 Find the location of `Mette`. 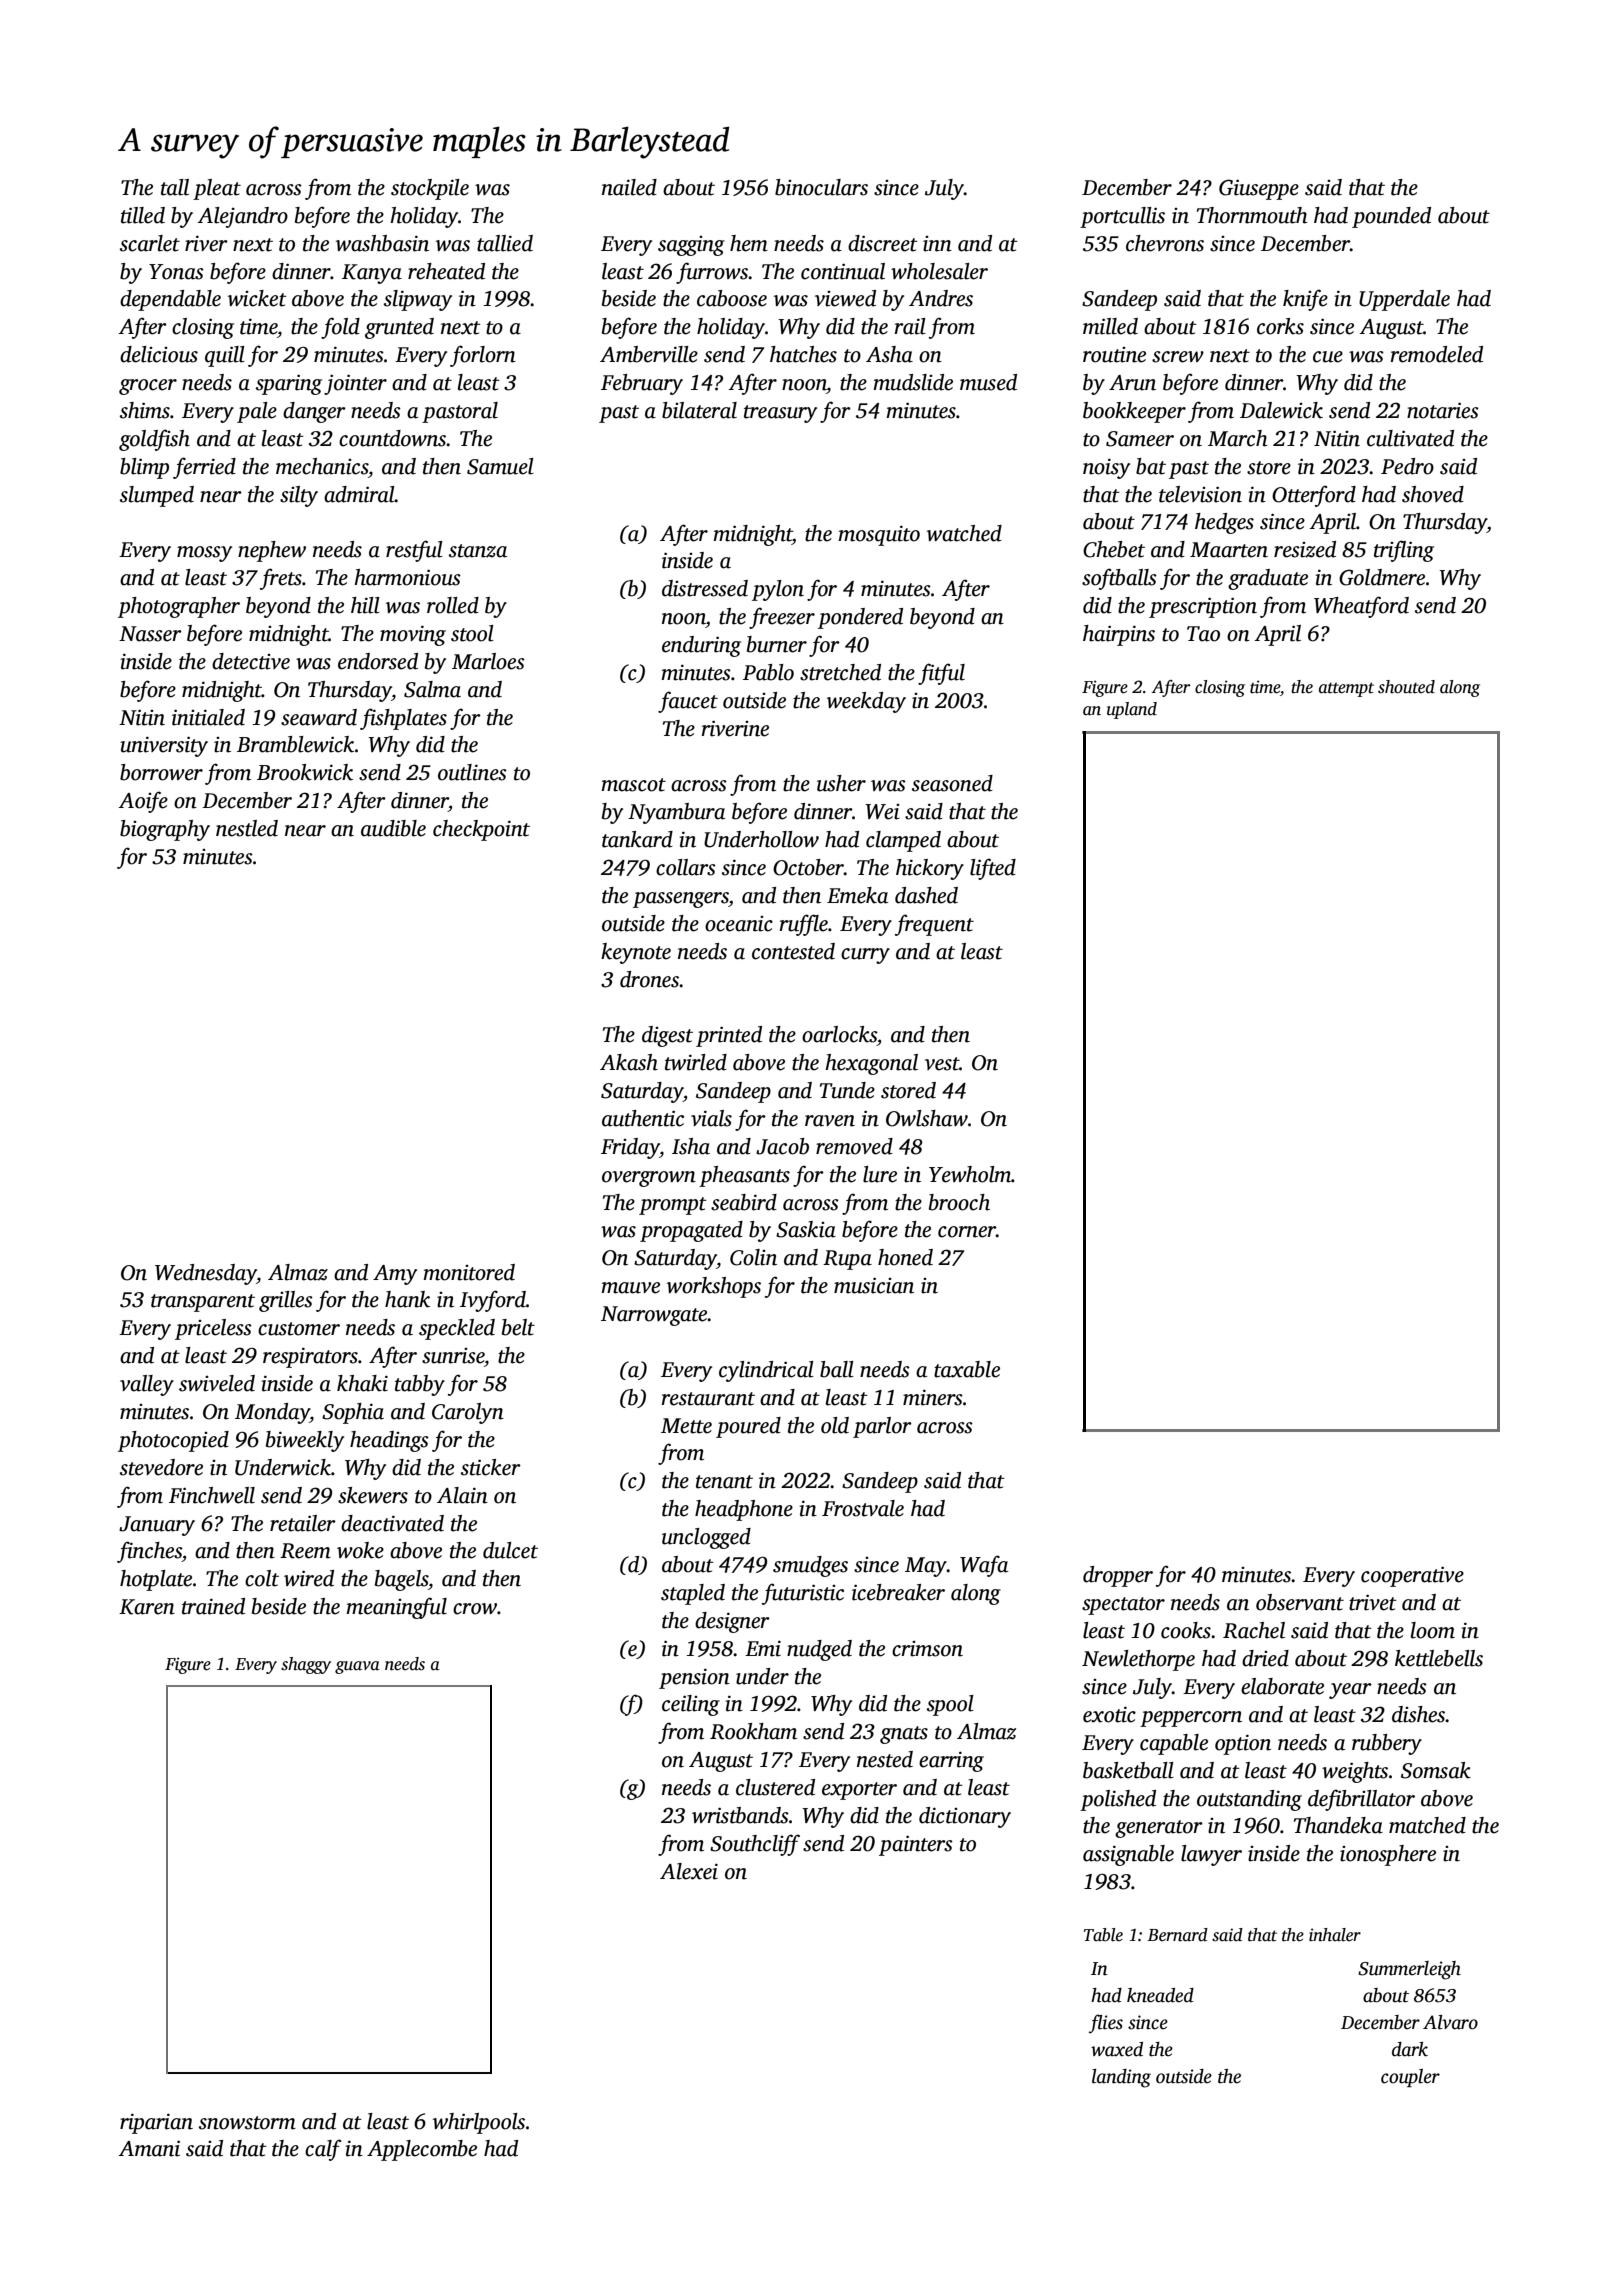

Mette is located at coordinates (686, 1426).
